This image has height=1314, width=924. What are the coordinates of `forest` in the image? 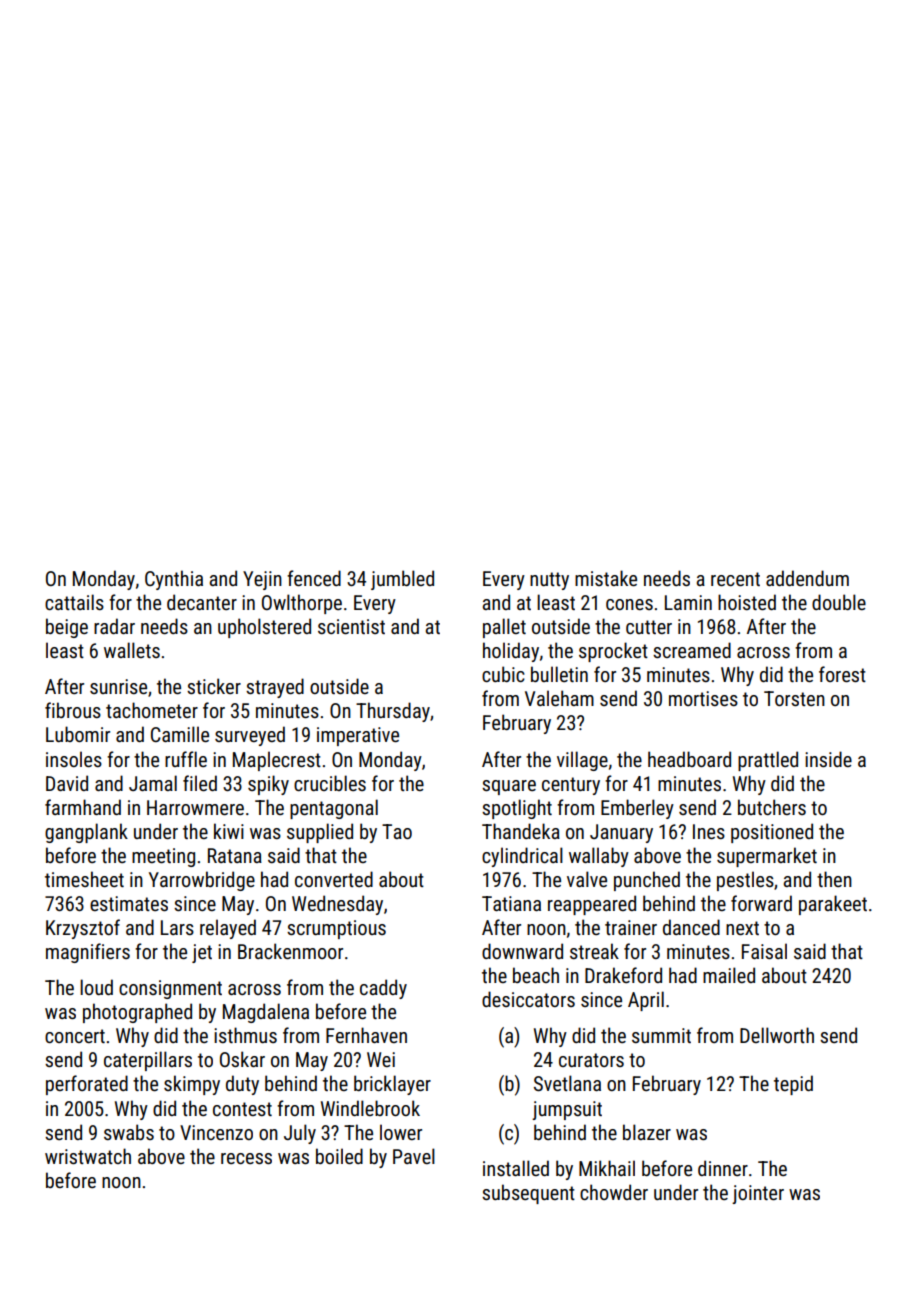 It's located at (842, 674).
